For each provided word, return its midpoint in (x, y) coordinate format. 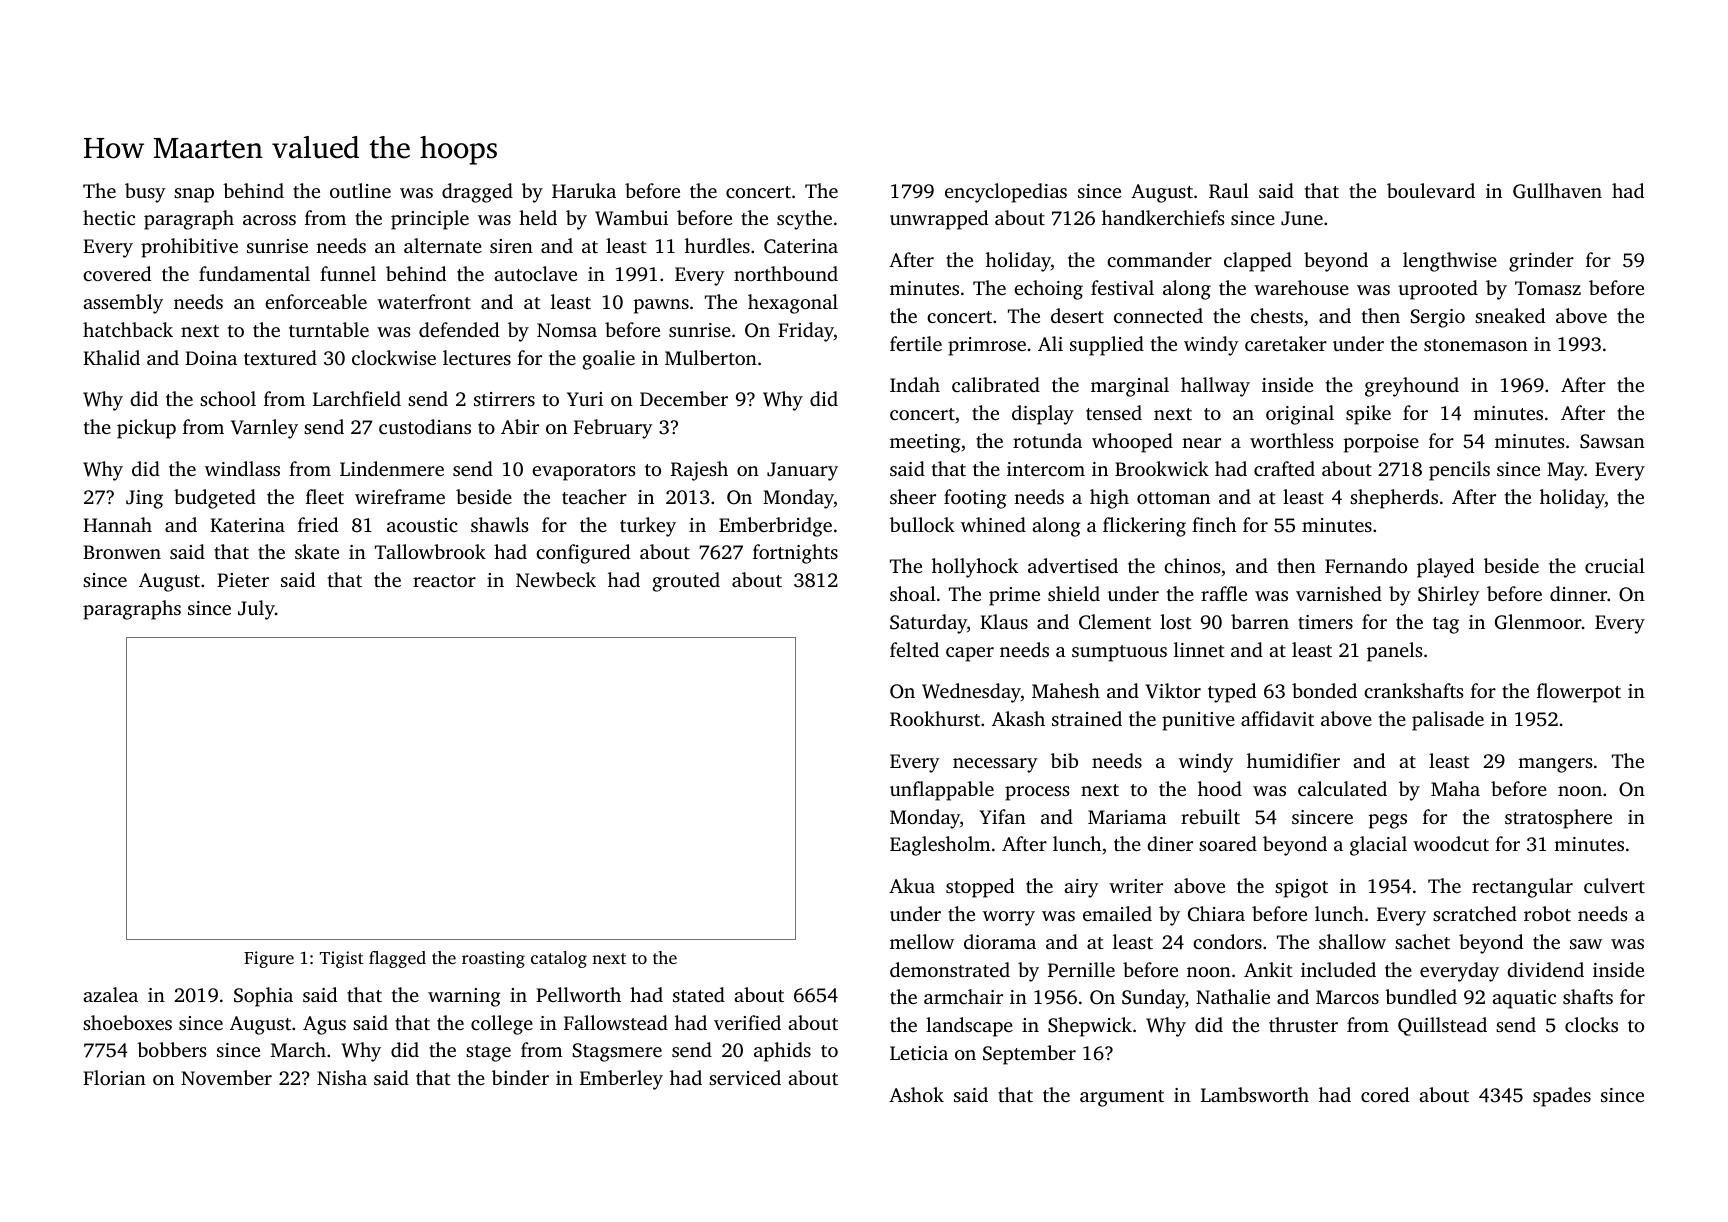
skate (317, 551)
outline (360, 190)
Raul (1229, 191)
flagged (397, 959)
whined (993, 524)
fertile (916, 343)
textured (280, 357)
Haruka (584, 190)
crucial (1615, 565)
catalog (559, 959)
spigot (1301, 888)
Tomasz (1548, 288)
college (502, 1025)
